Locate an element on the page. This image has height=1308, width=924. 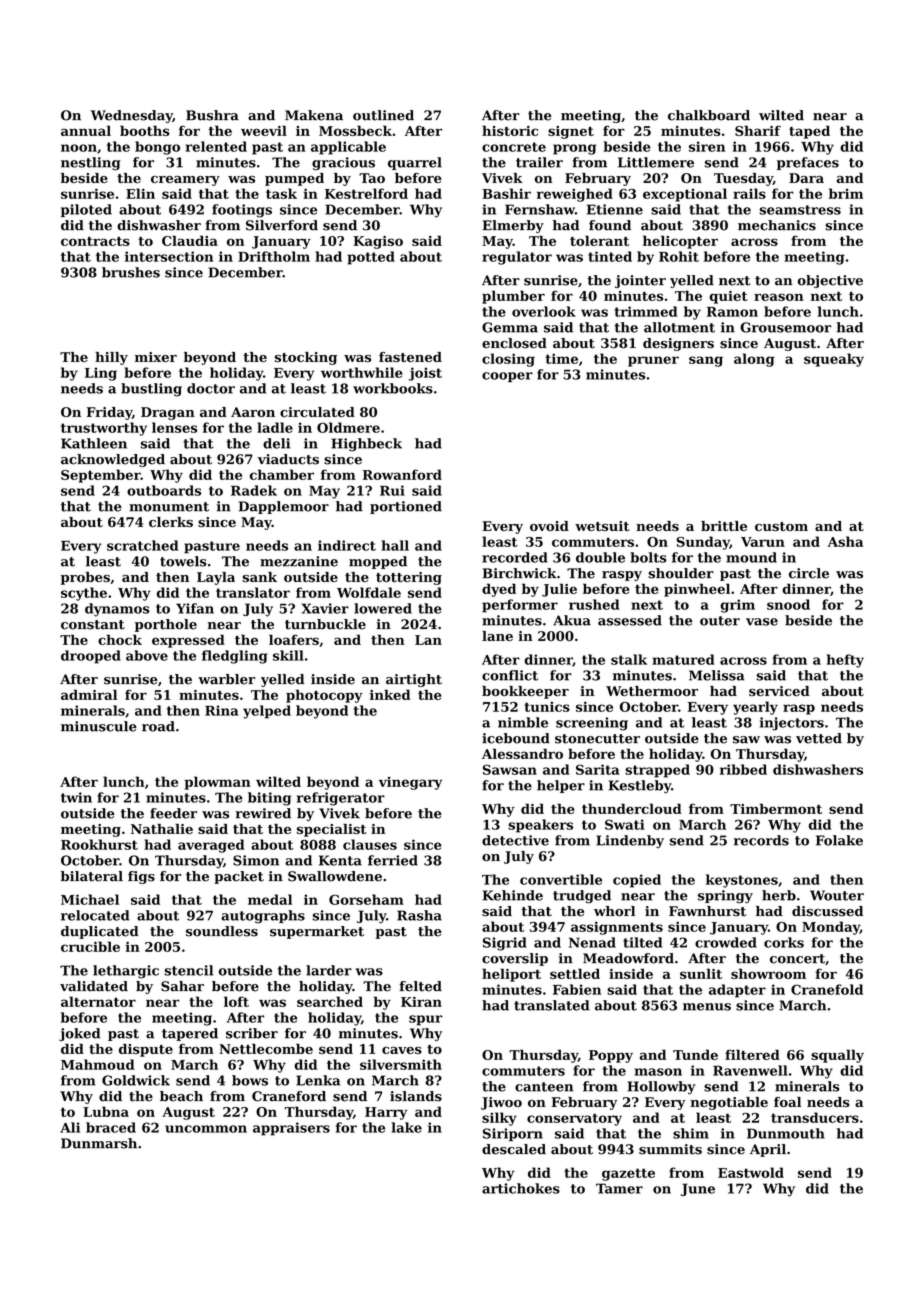
minuscule is located at coordinates (99, 726).
